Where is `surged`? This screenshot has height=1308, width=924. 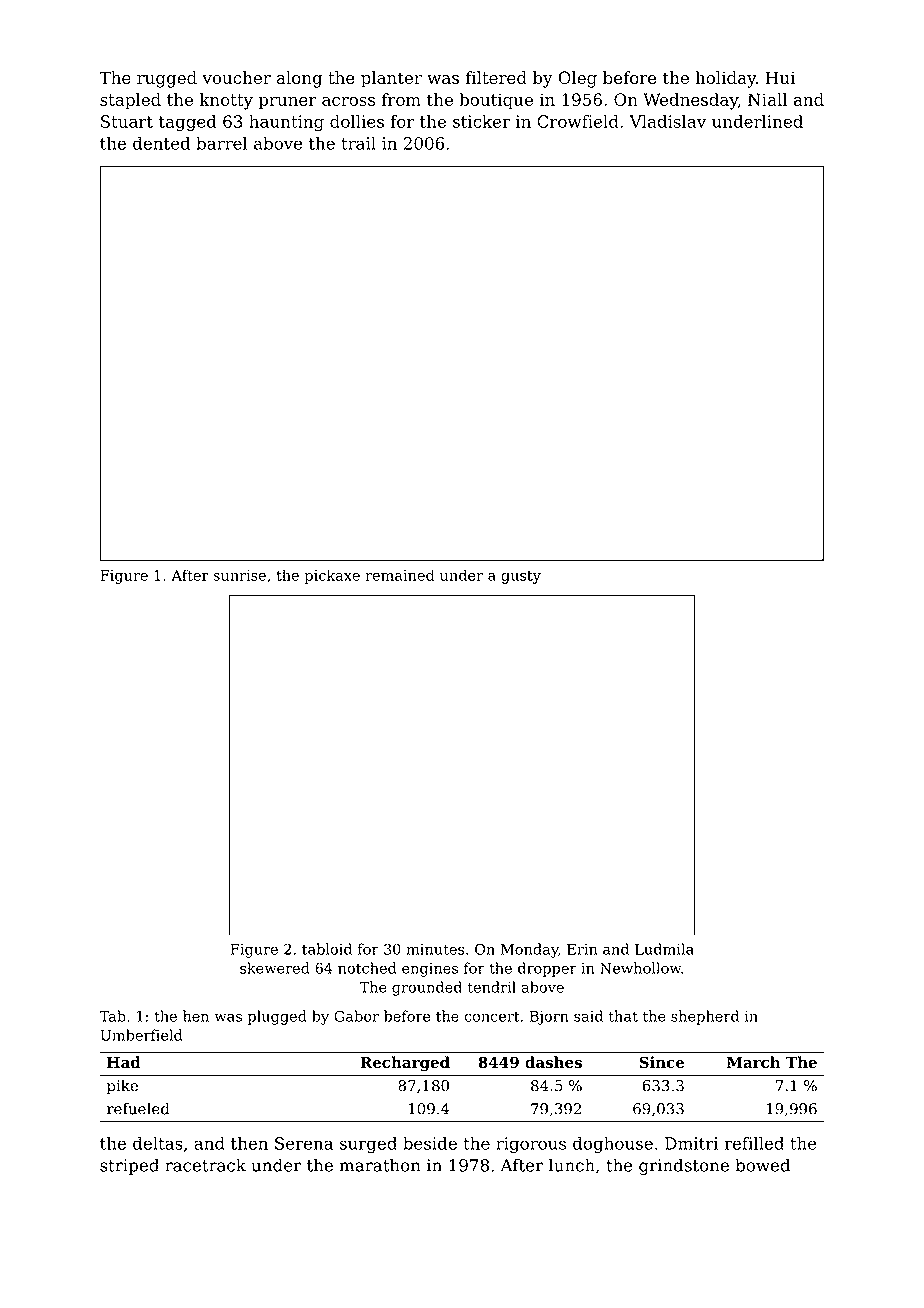
surged is located at coordinates (368, 1145).
